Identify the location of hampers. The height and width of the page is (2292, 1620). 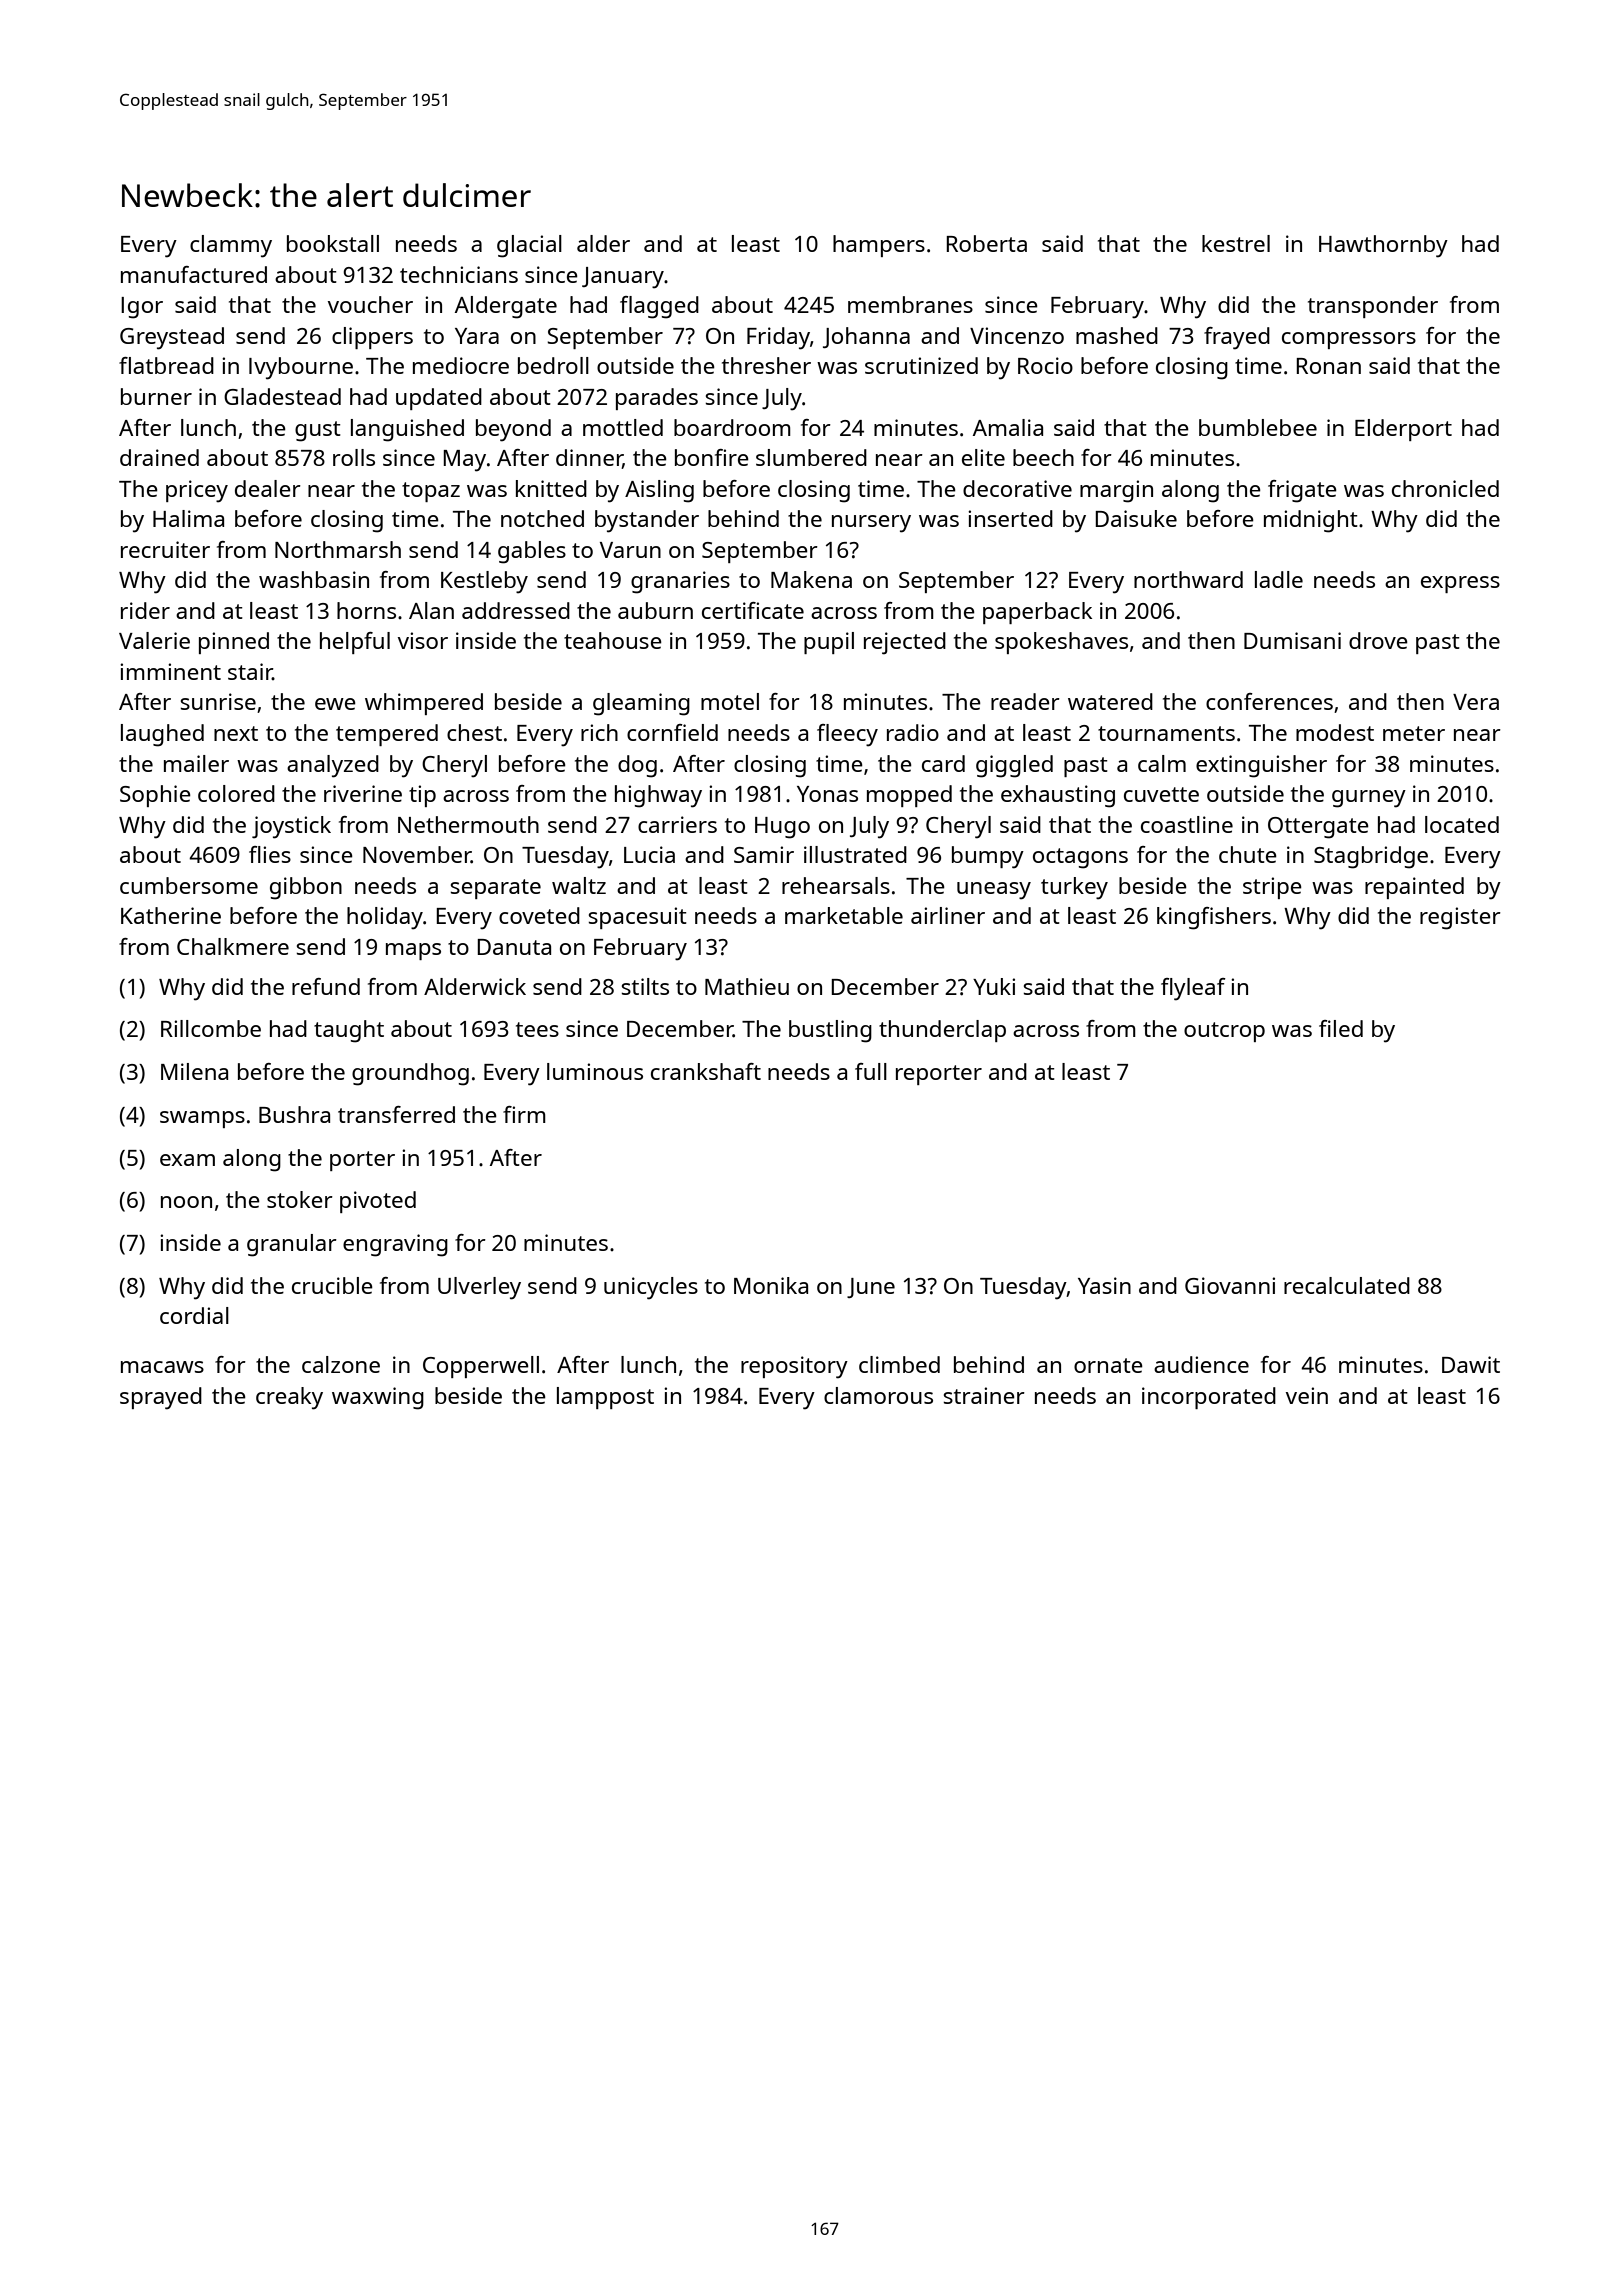
(879, 246).
